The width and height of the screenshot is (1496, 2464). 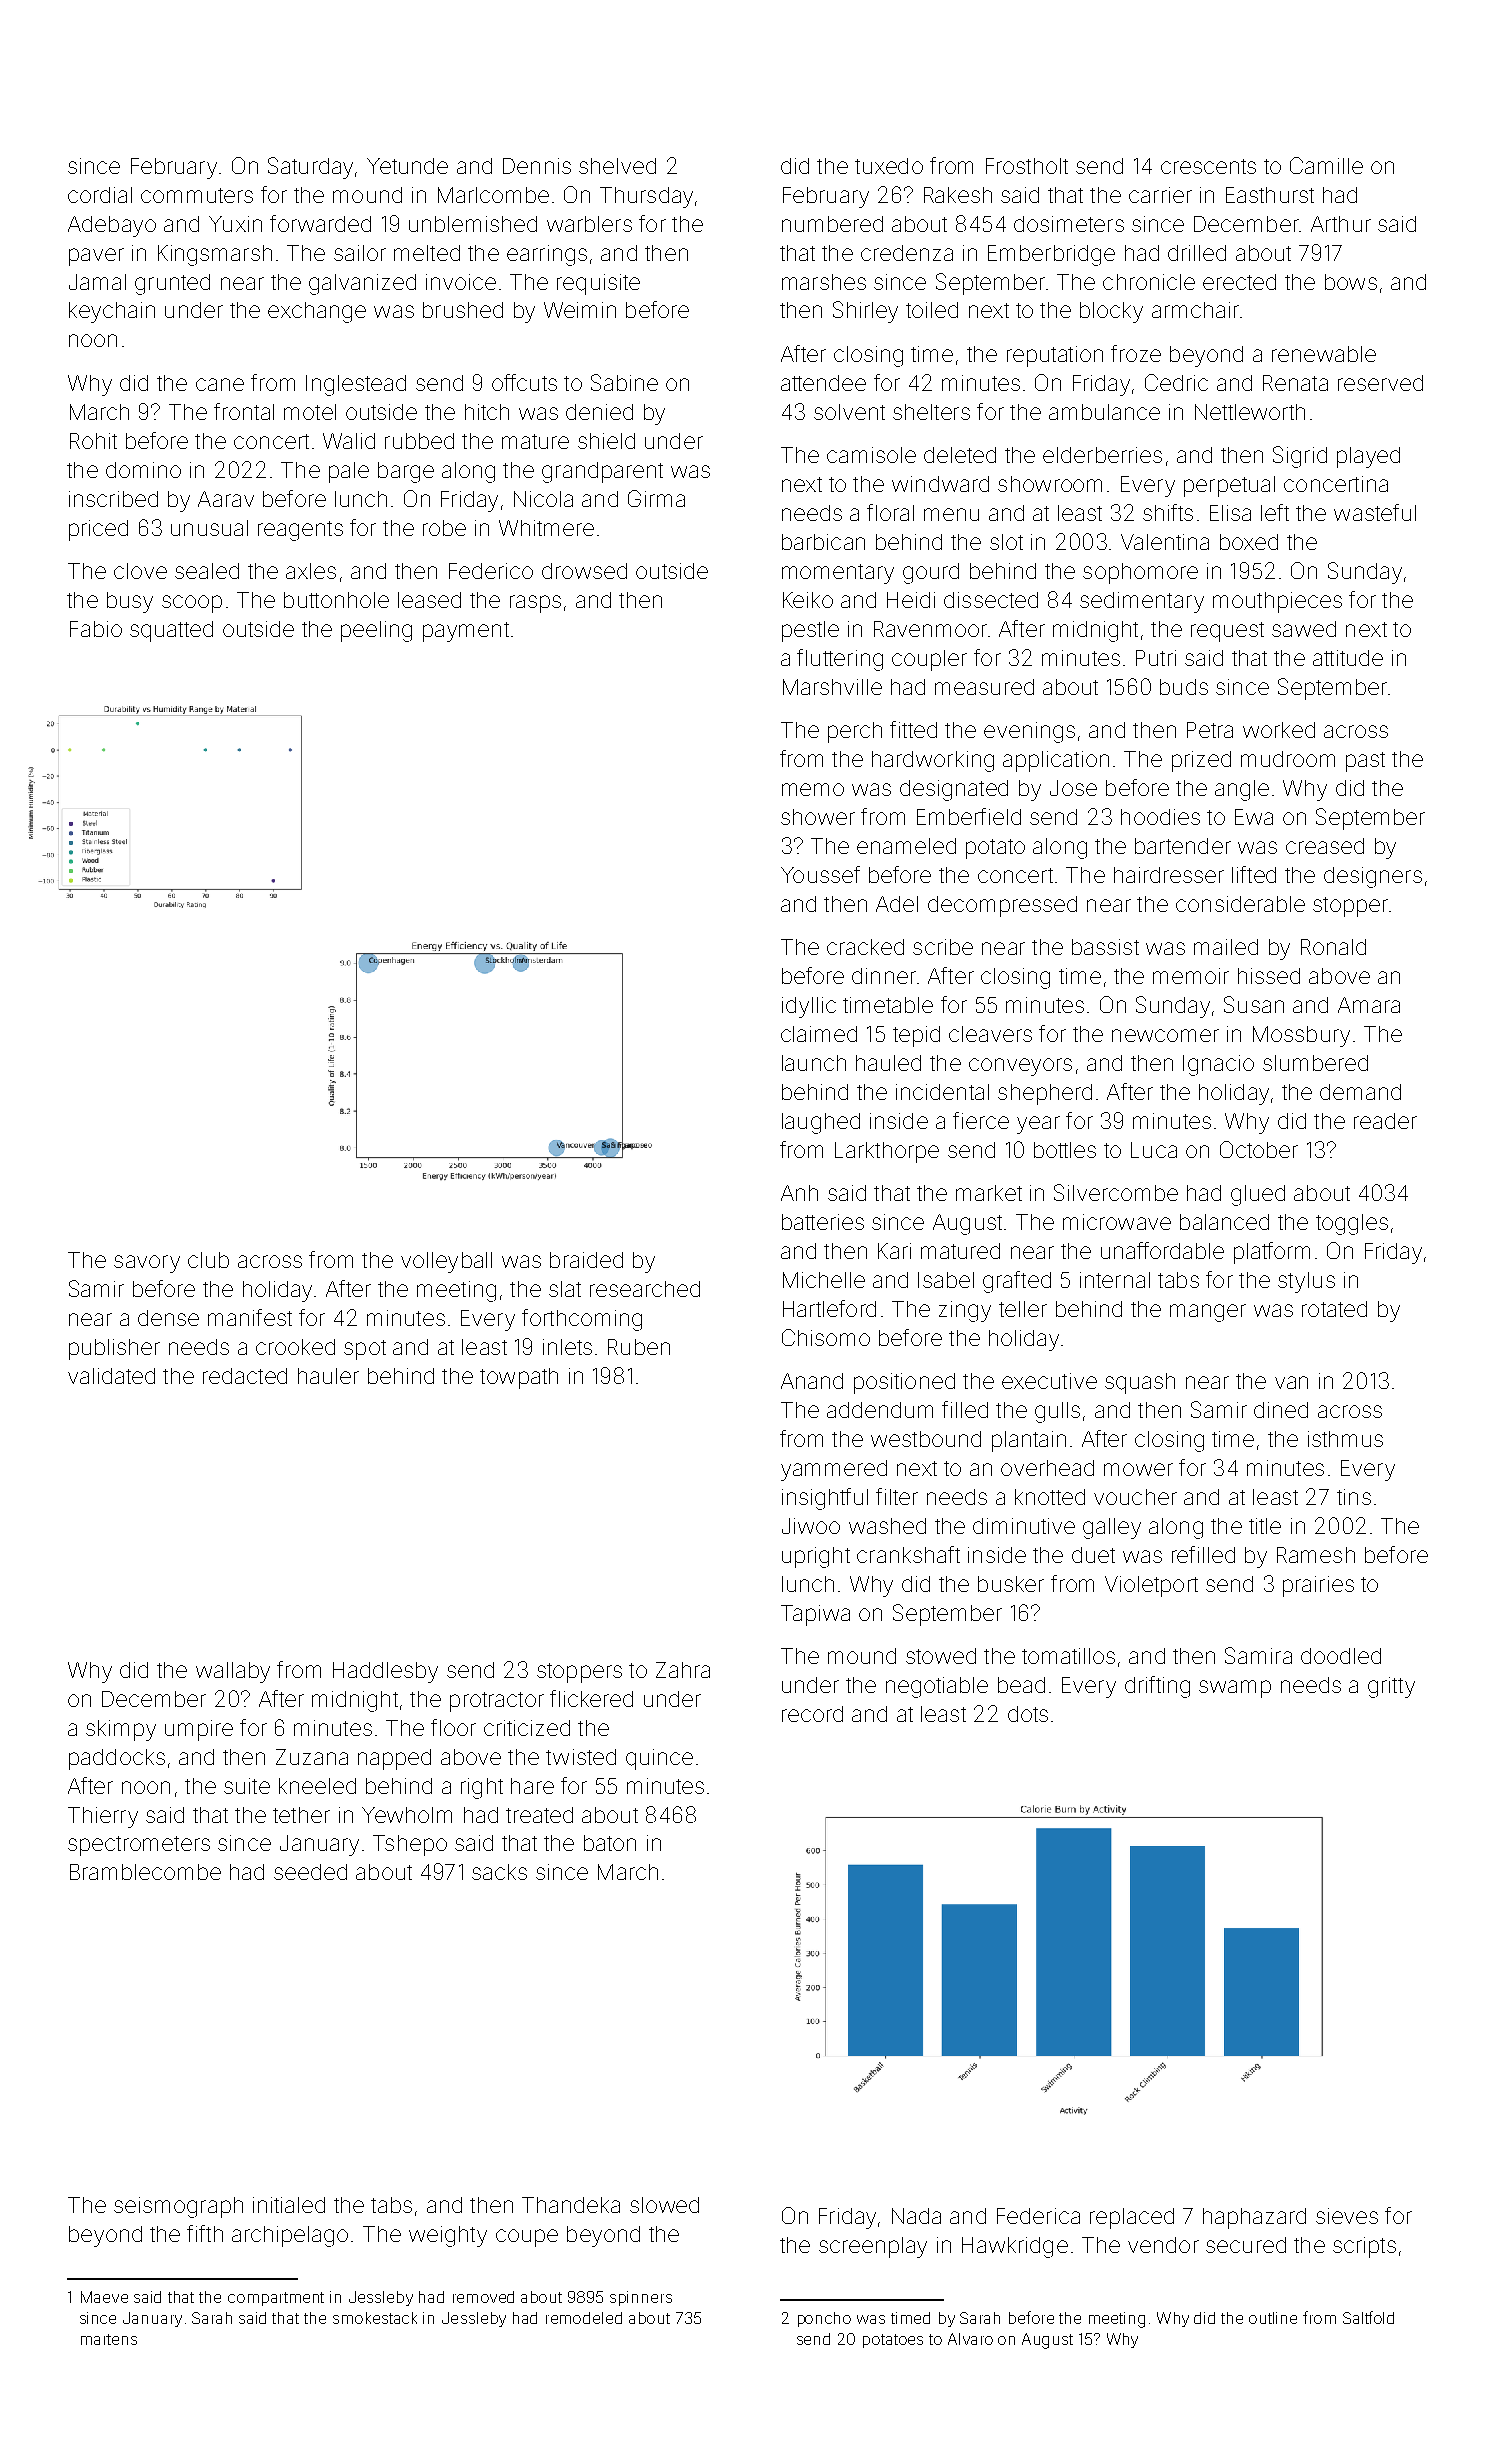 What do you see at coordinates (824, 1280) in the screenshot?
I see `Michelle` at bounding box center [824, 1280].
